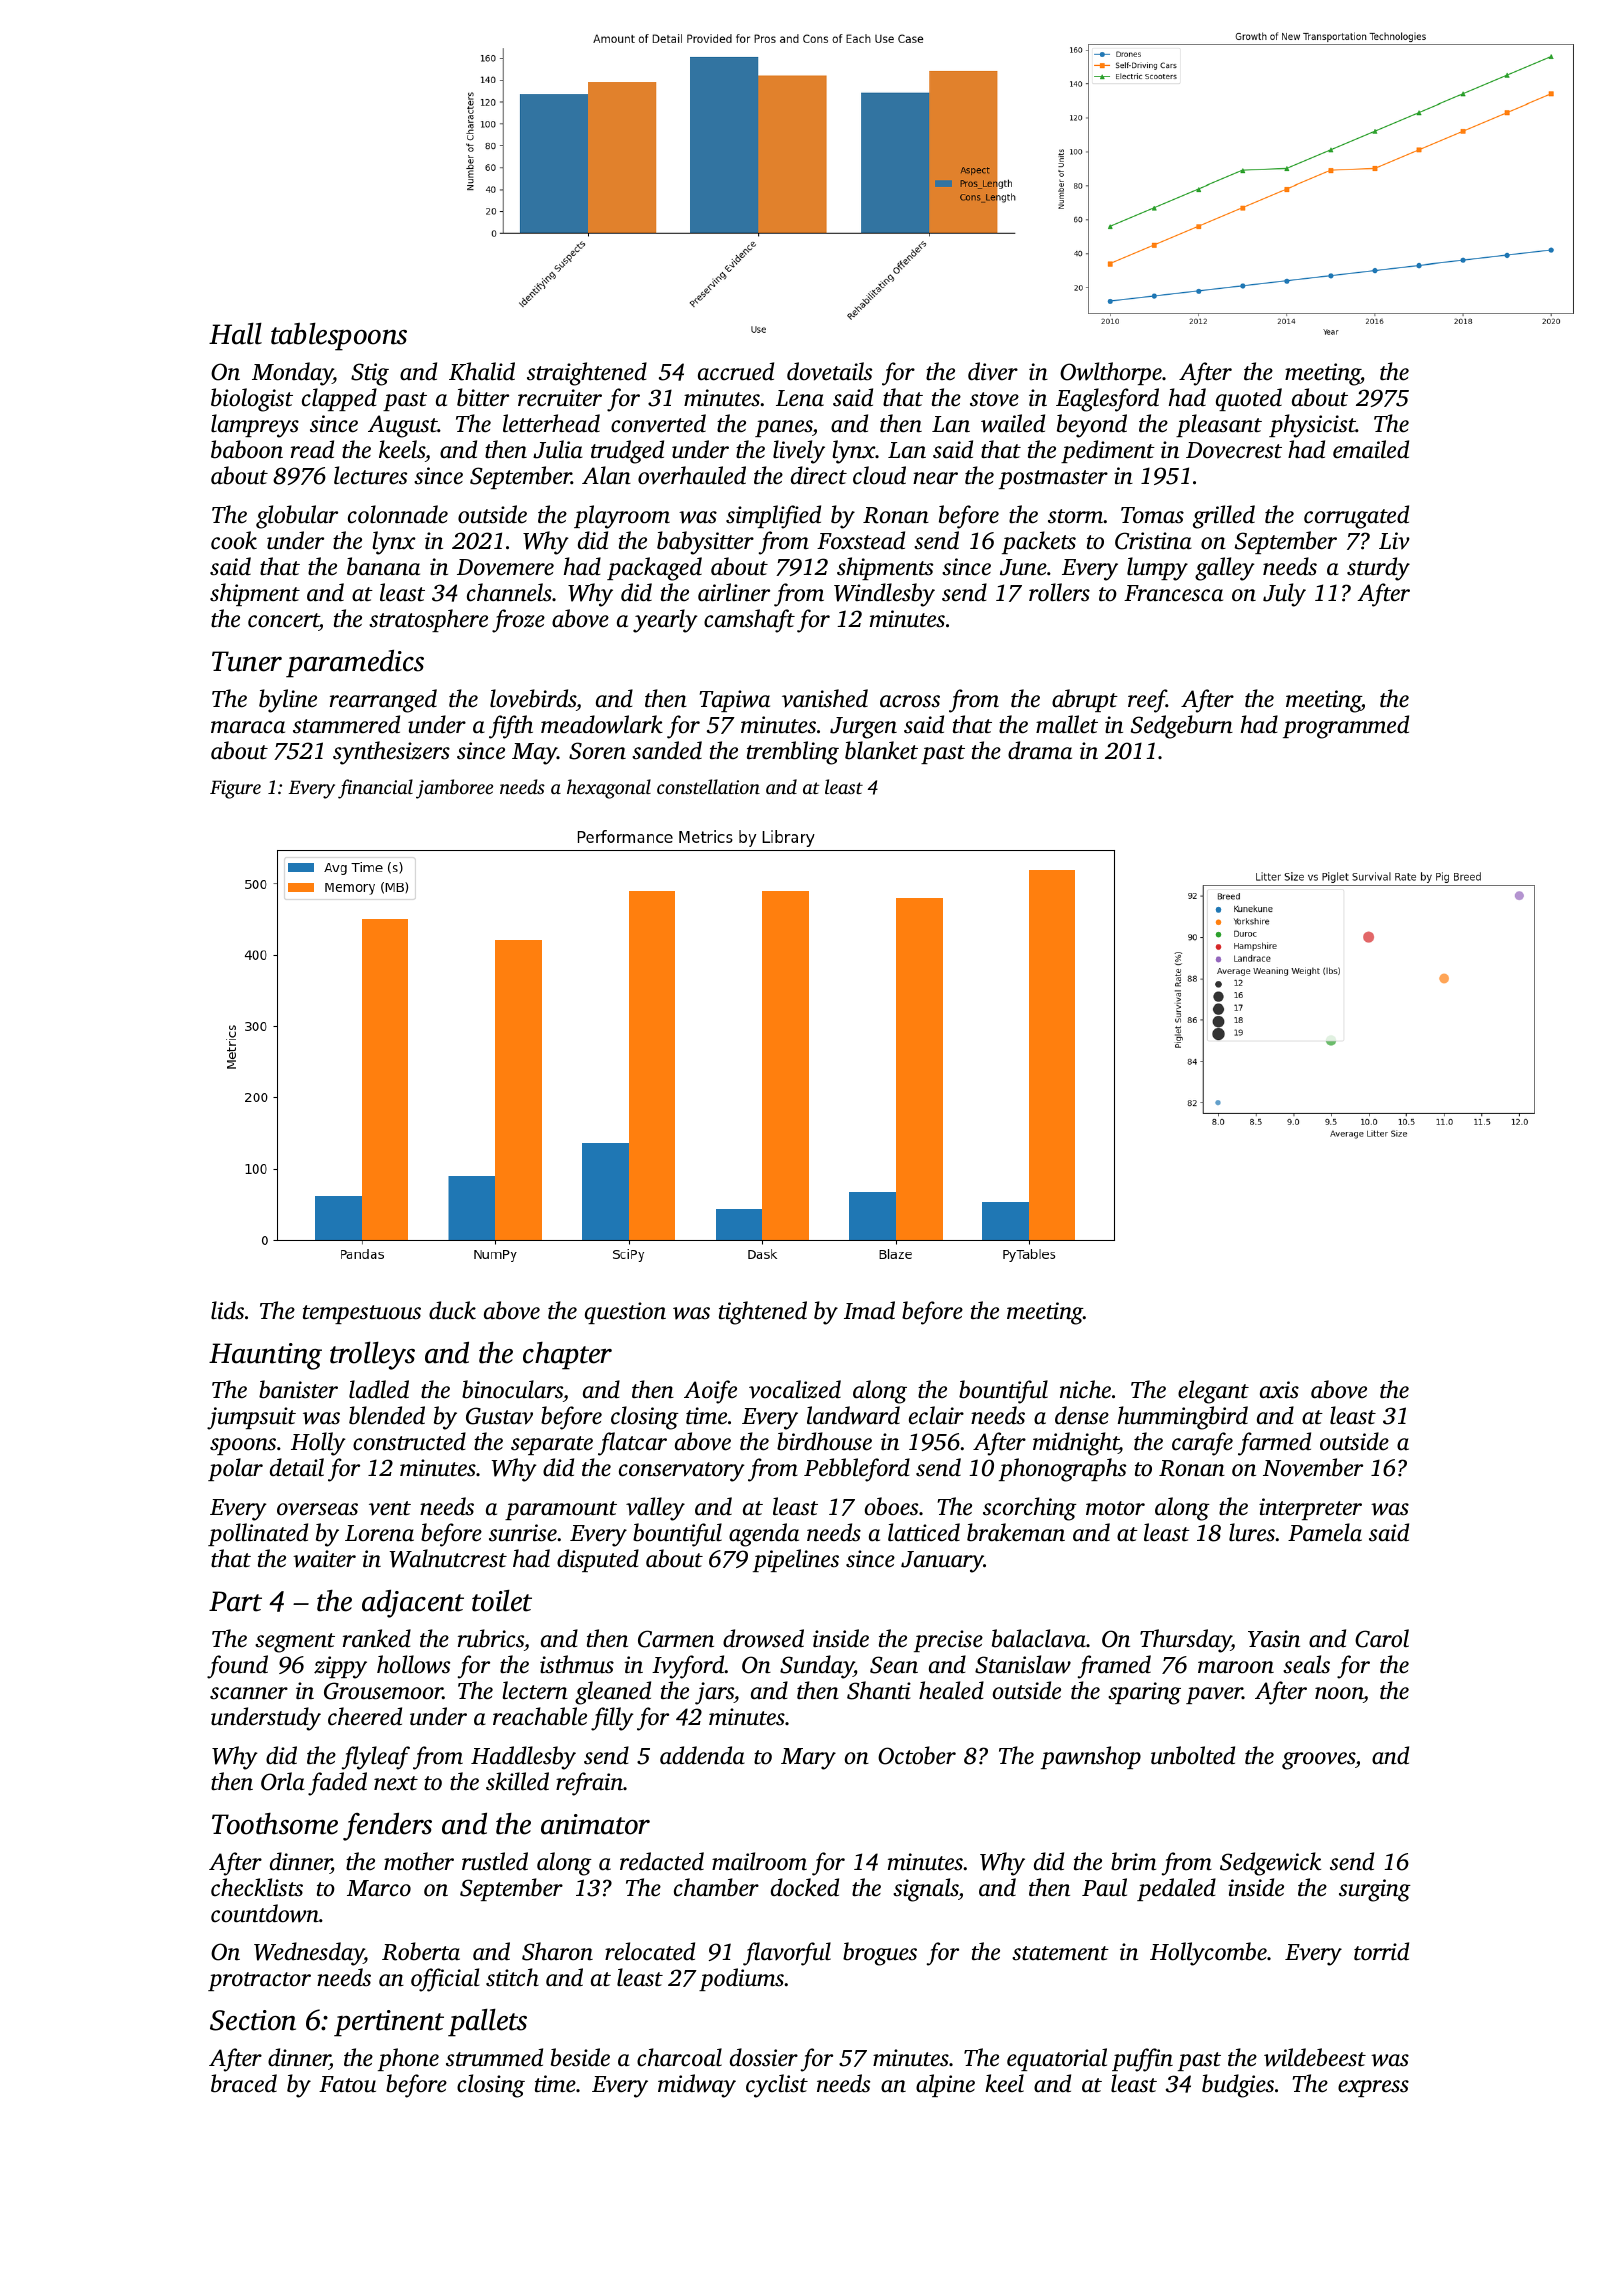 The height and width of the screenshot is (2292, 1620). I want to click on express, so click(1373, 2088).
